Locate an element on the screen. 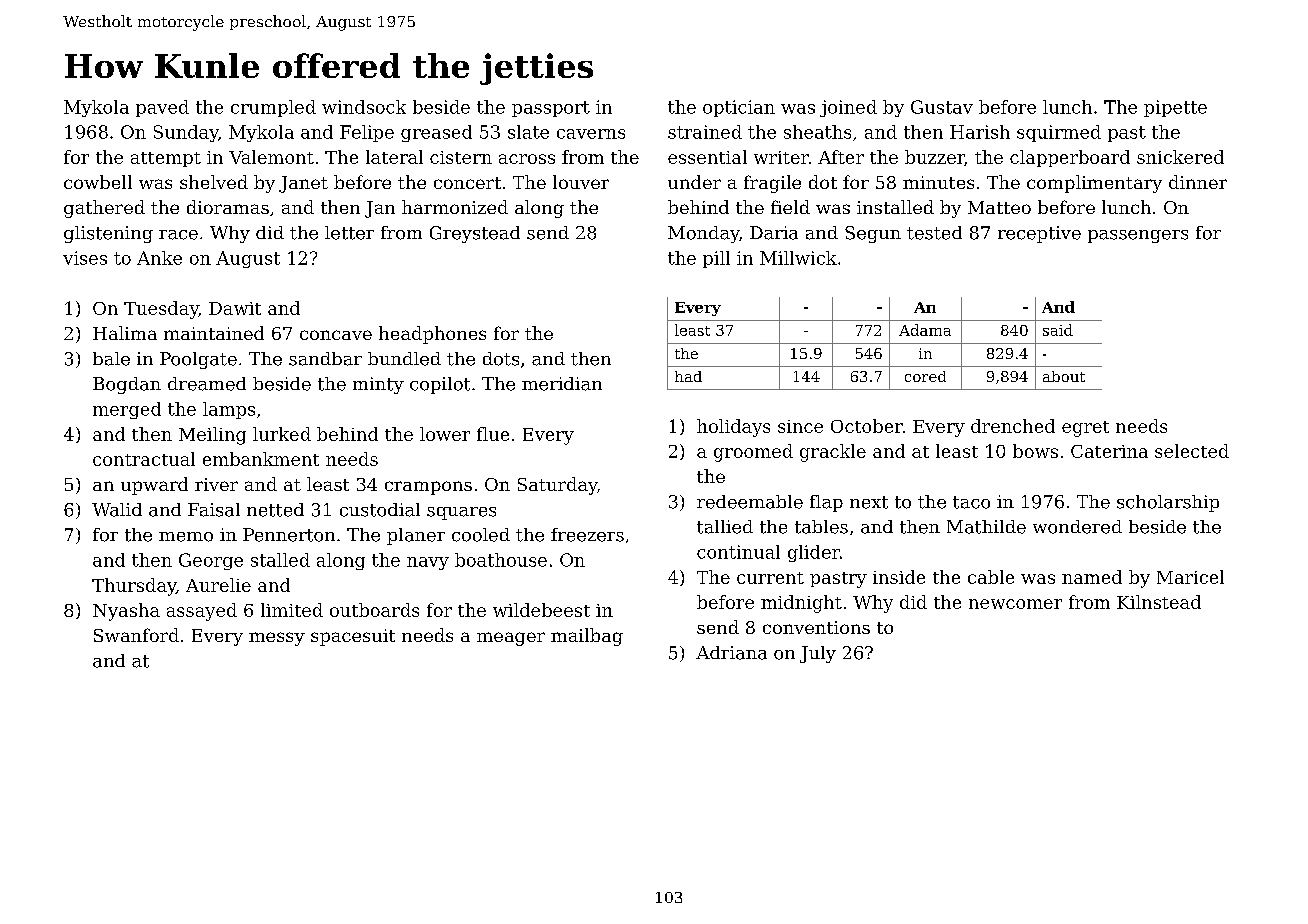 This screenshot has width=1308, height=924. netted is located at coordinates (275, 510).
